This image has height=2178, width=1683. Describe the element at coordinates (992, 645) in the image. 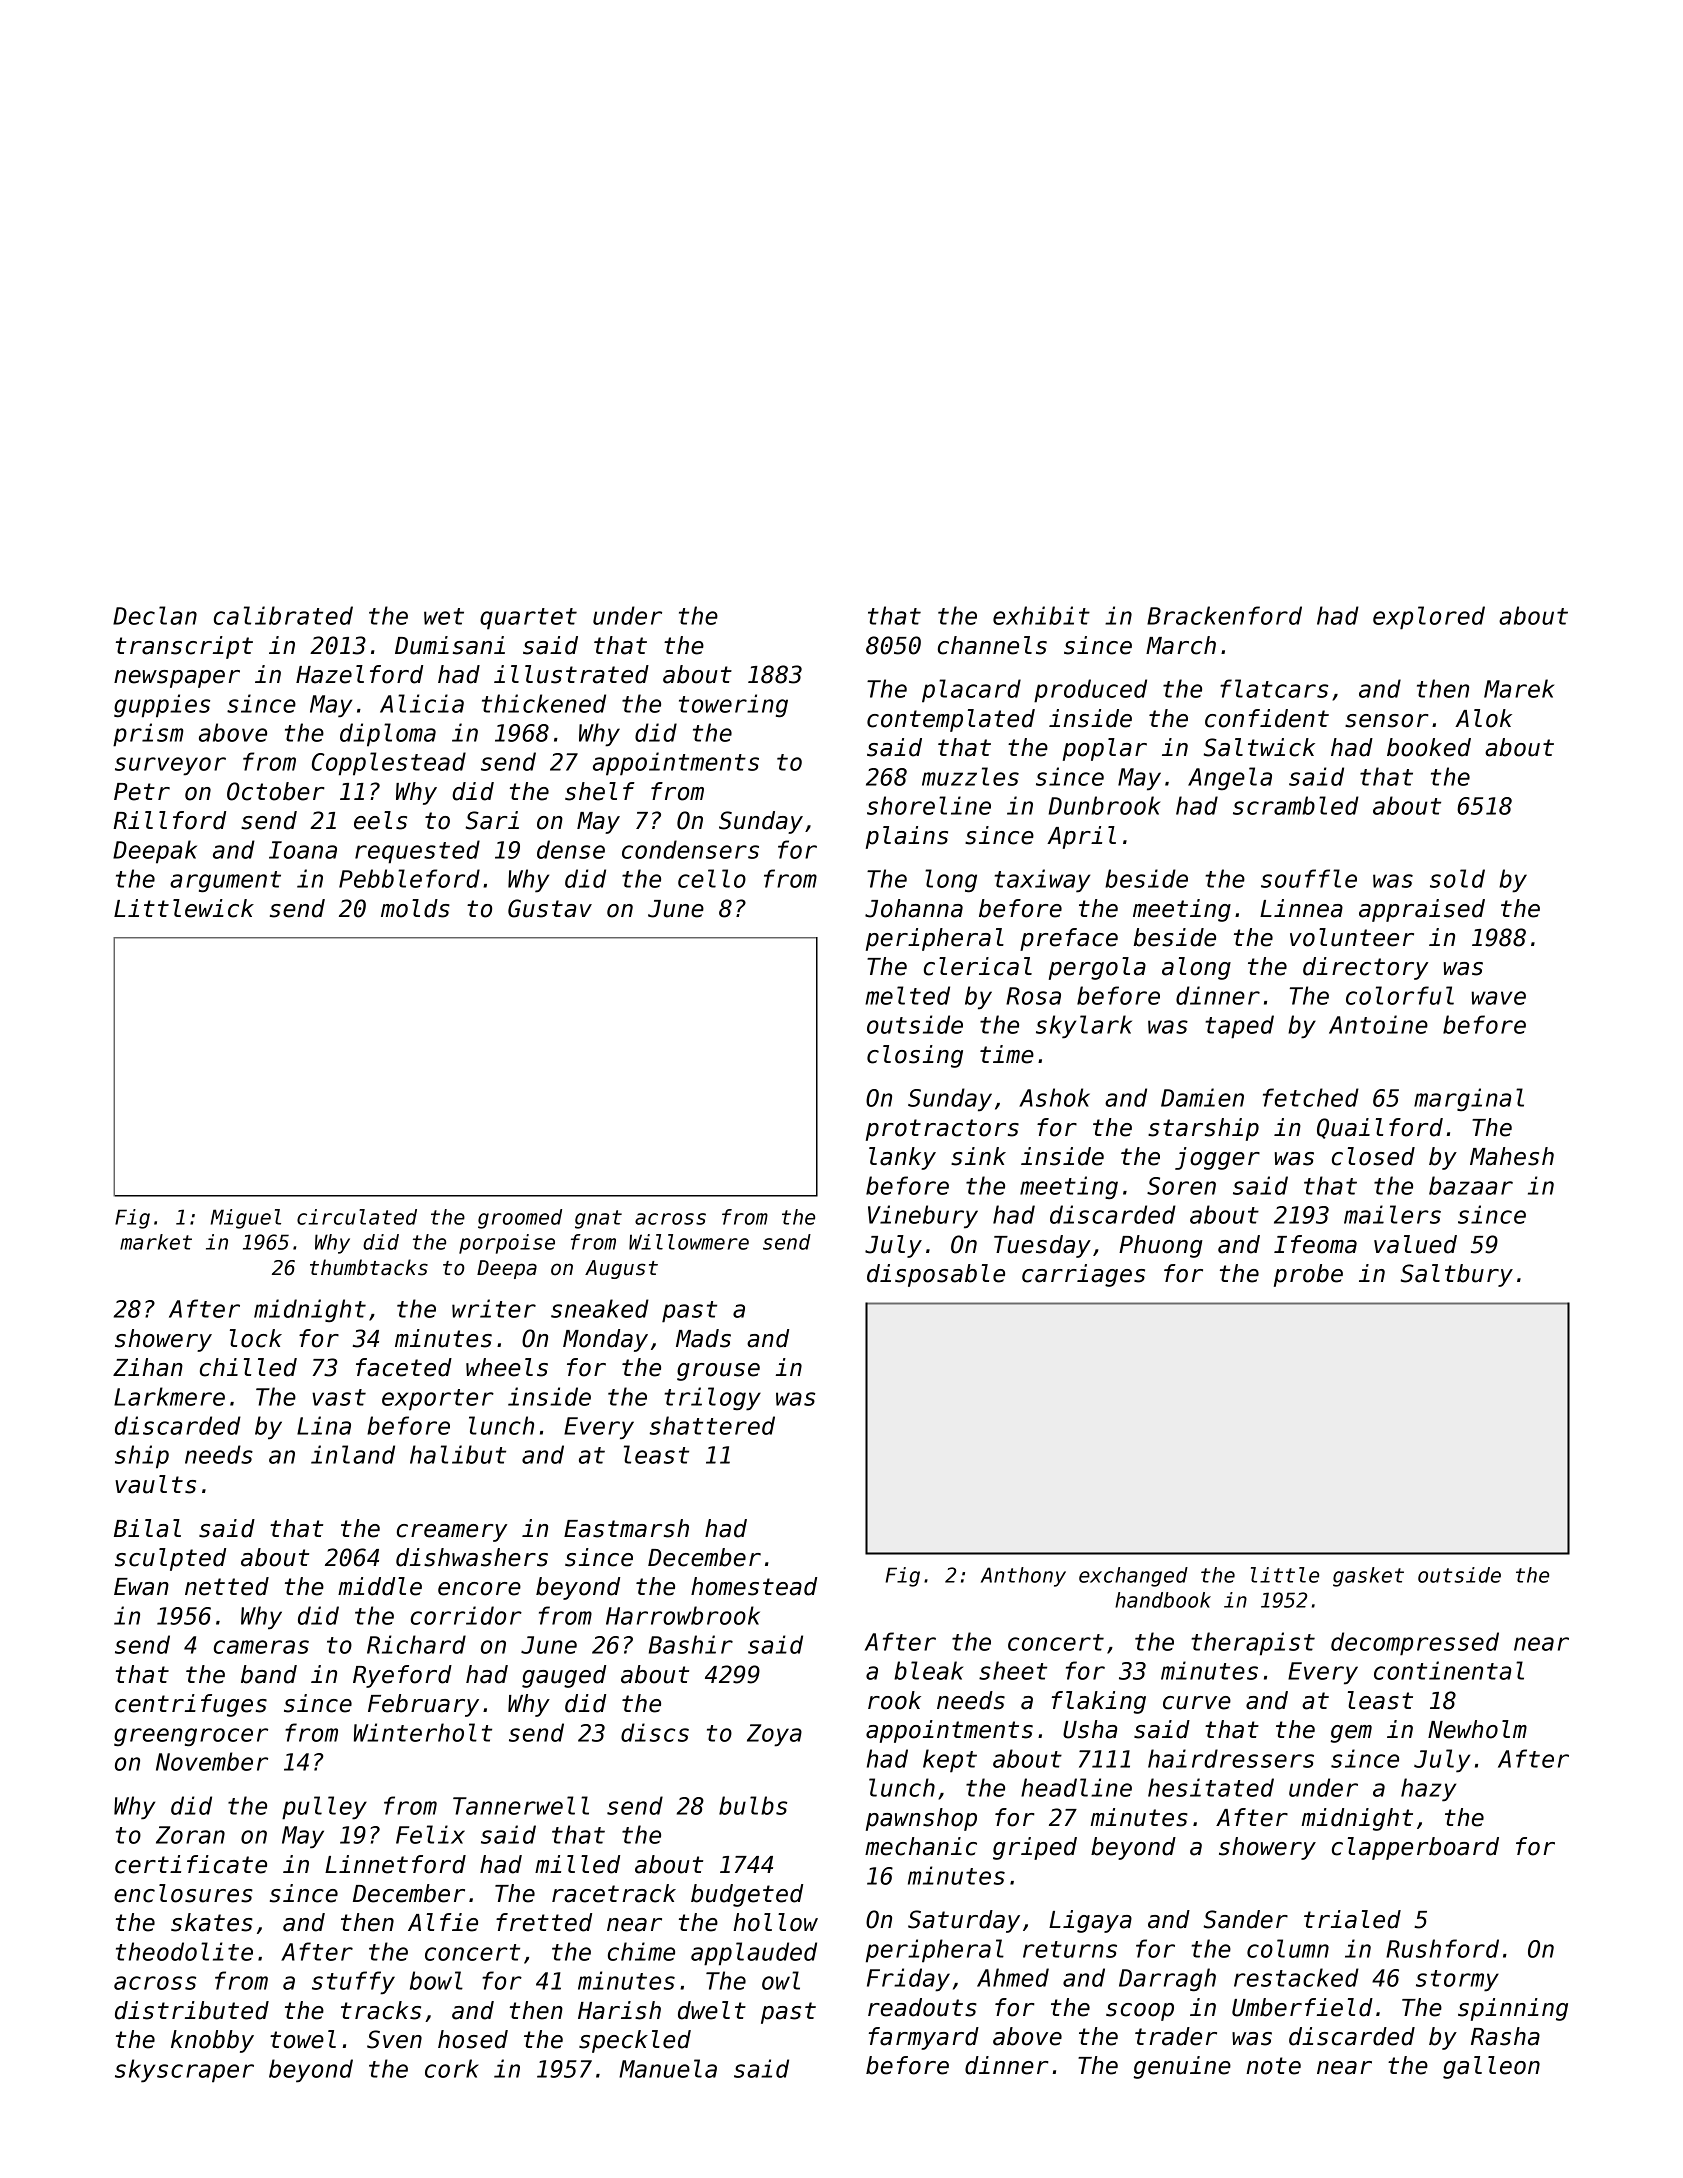

I see `channels` at that location.
